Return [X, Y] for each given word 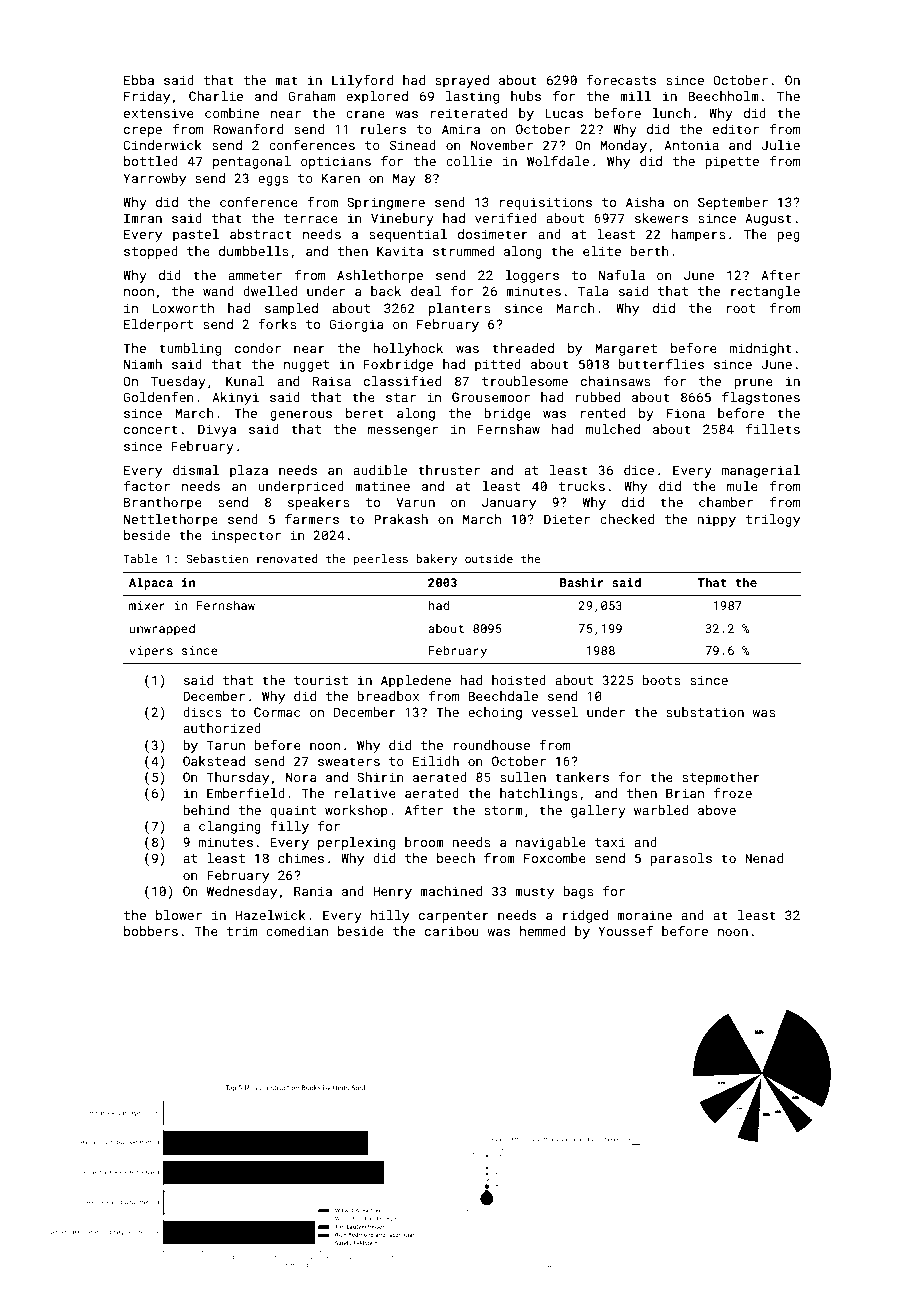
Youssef [625, 931]
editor [736, 129]
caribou [451, 931]
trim [242, 931]
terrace [311, 218]
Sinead [413, 145]
